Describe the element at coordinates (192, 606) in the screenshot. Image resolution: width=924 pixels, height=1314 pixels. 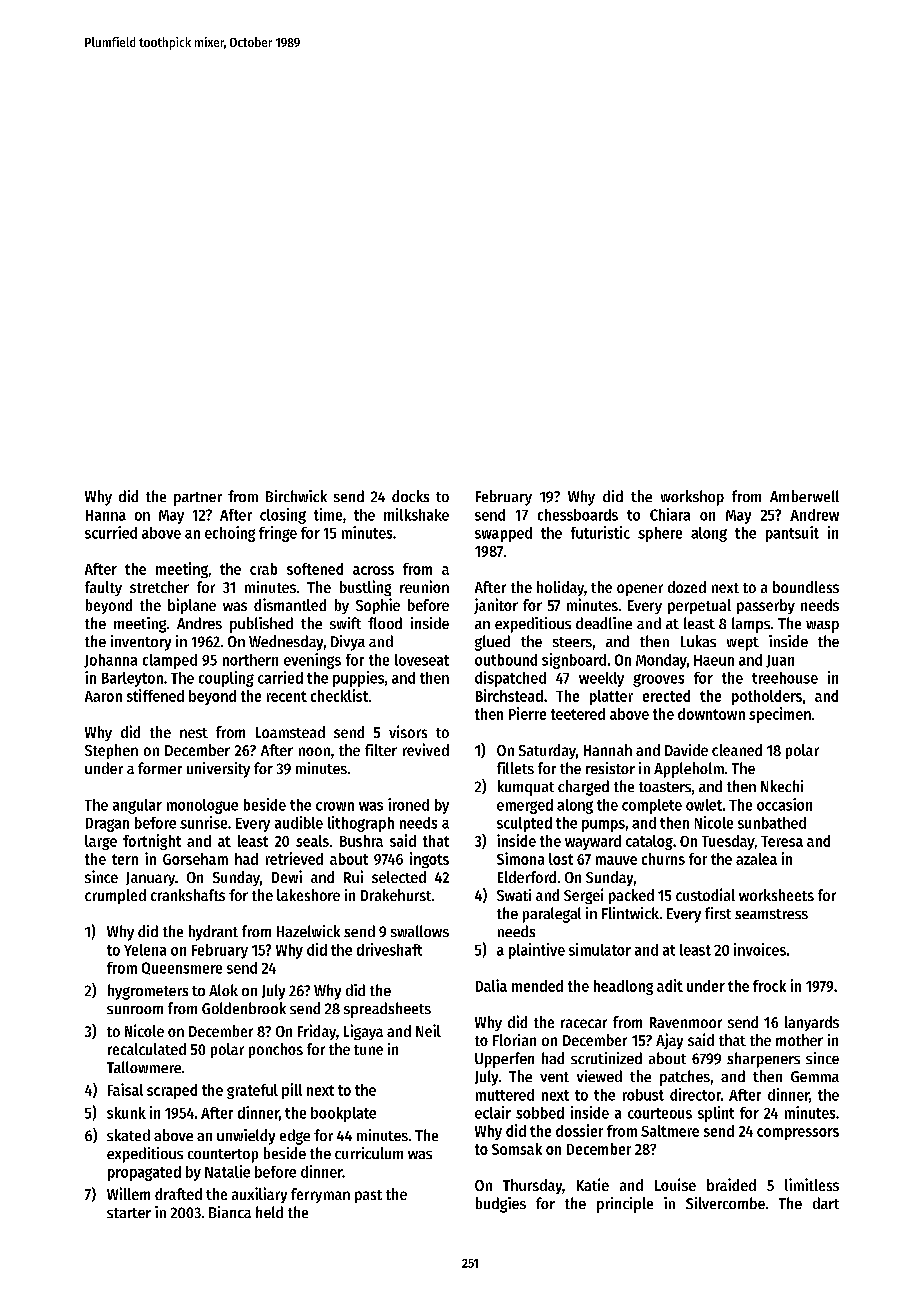
I see `biplane` at that location.
